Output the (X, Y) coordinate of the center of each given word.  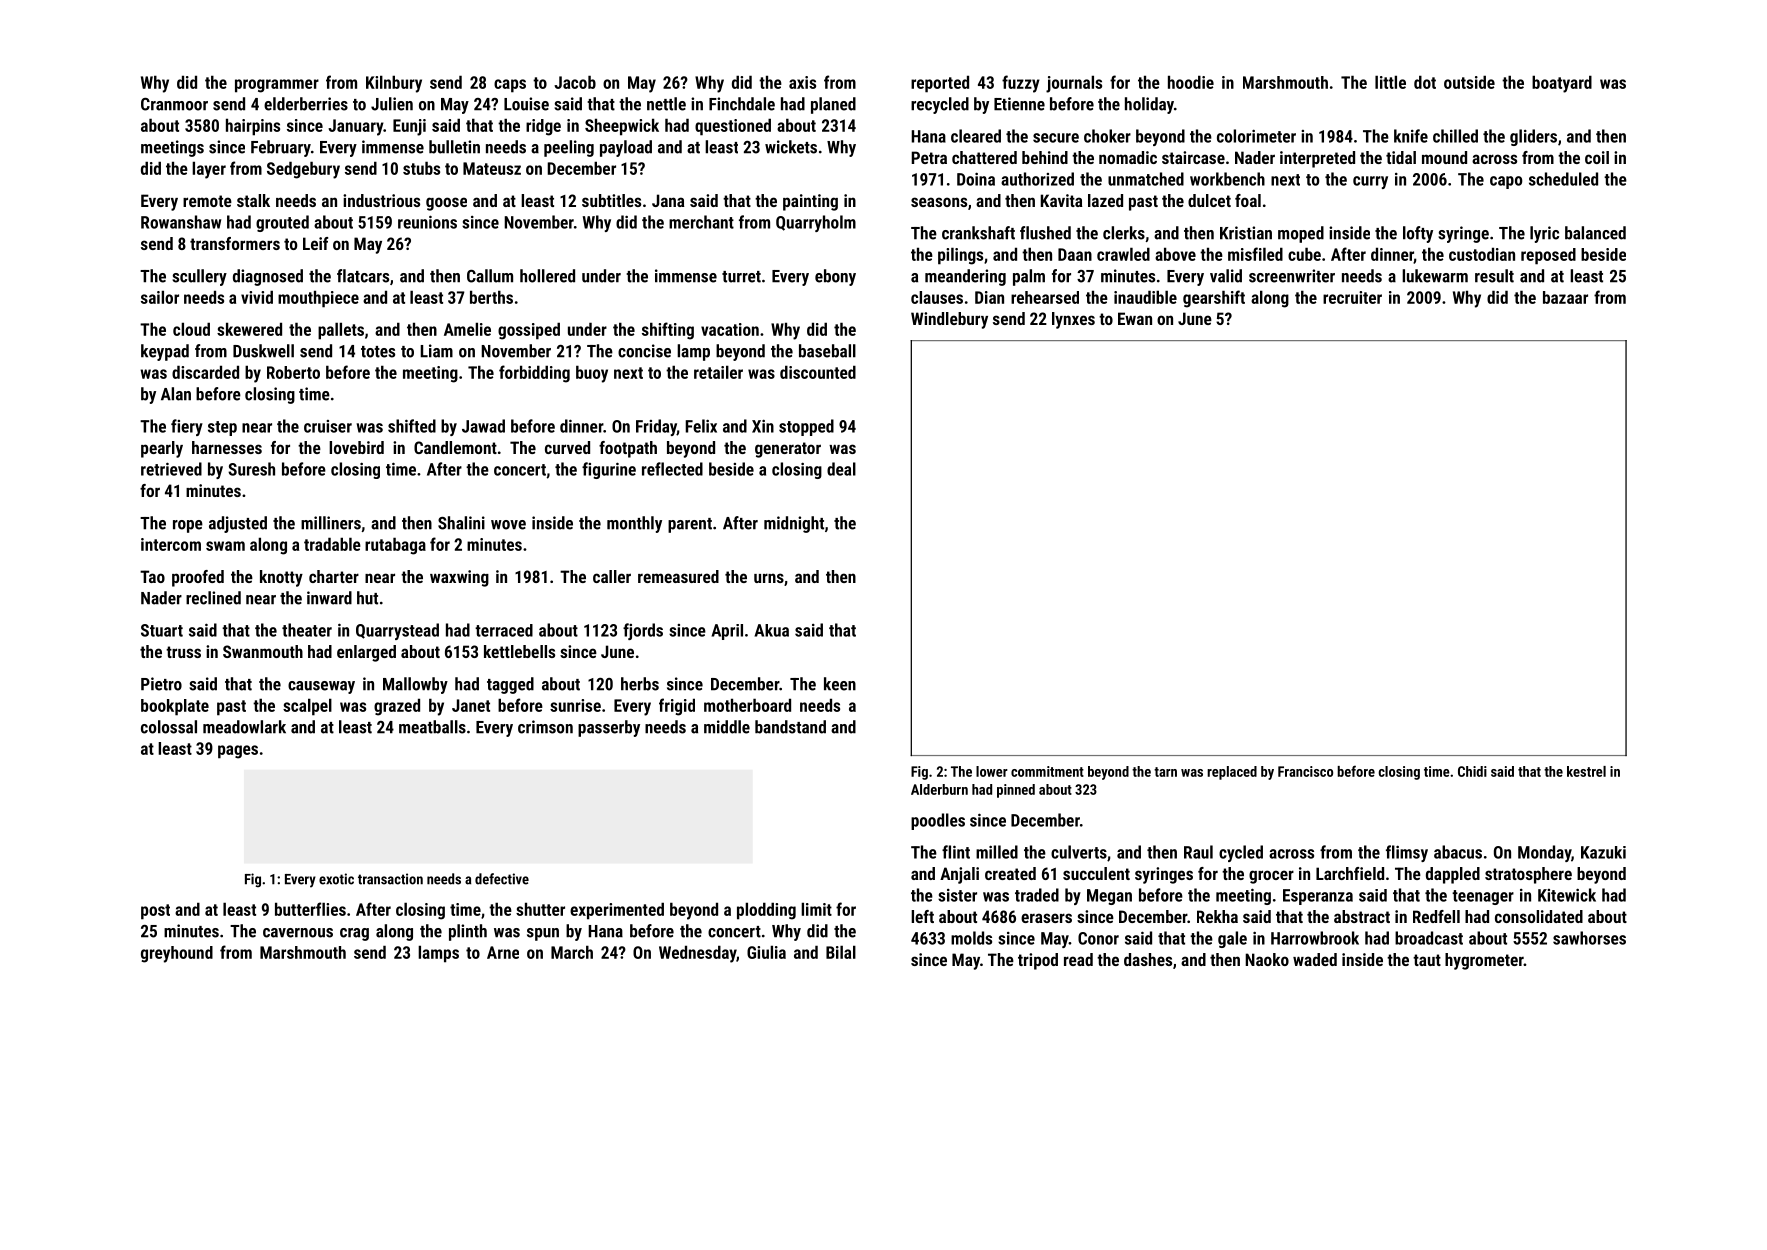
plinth (468, 932)
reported (940, 84)
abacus (1458, 852)
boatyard (1562, 84)
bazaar (1565, 297)
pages (238, 752)
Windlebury (949, 320)
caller (612, 576)
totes (378, 352)
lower (992, 771)
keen (840, 684)
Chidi (1472, 771)
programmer (277, 86)
